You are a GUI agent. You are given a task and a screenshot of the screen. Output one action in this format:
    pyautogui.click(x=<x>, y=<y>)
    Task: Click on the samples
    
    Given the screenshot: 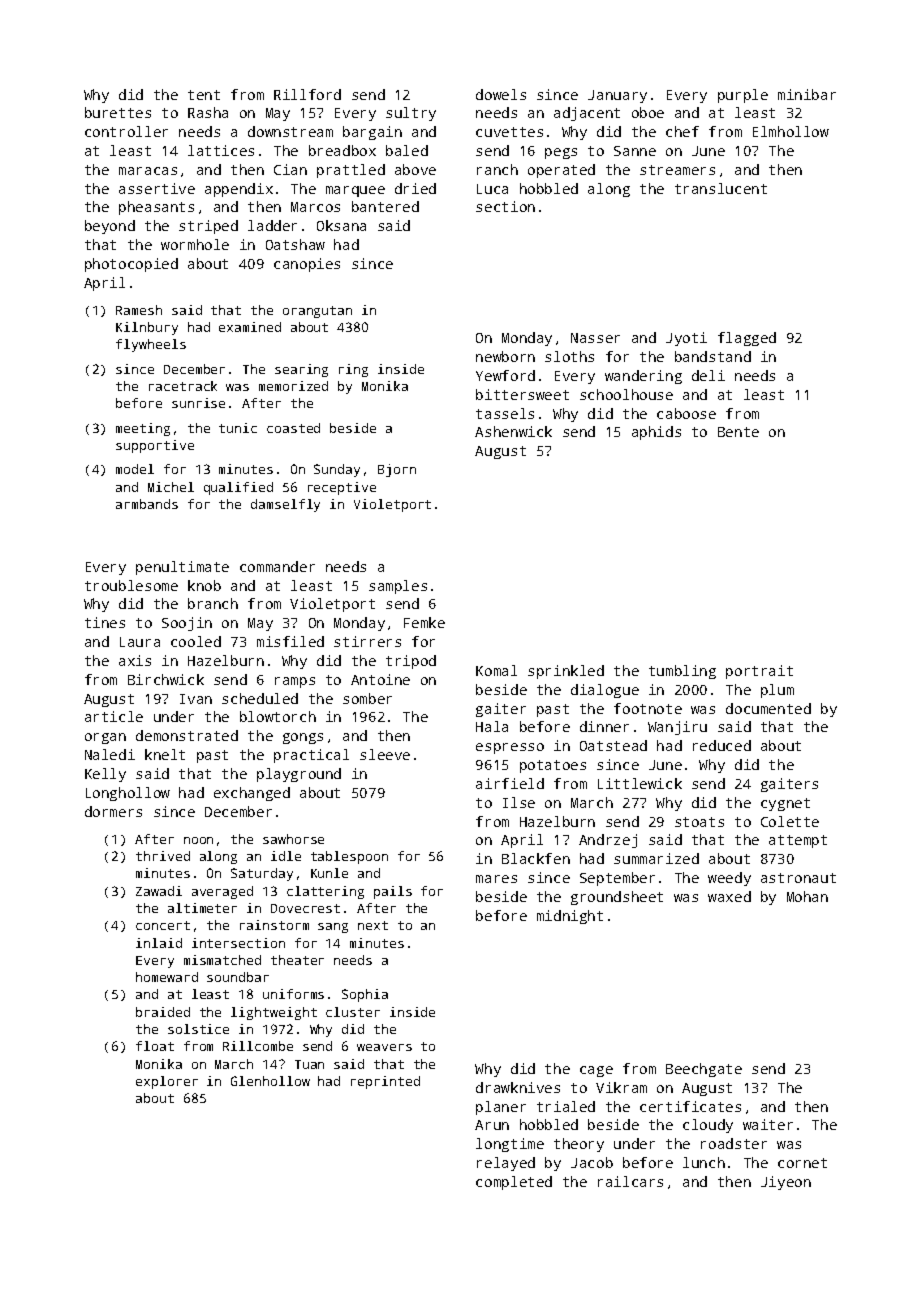 What is the action you would take?
    pyautogui.click(x=398, y=587)
